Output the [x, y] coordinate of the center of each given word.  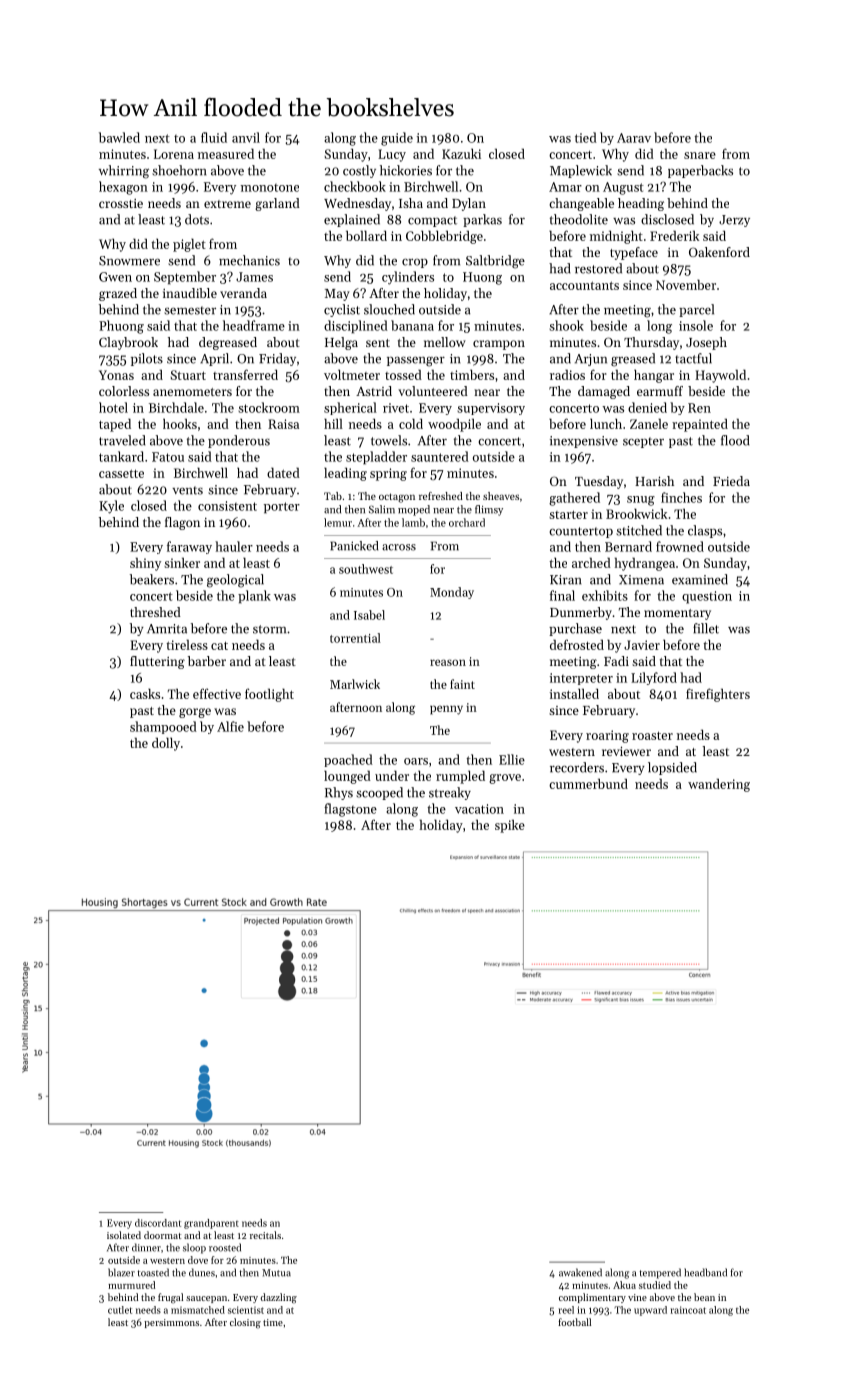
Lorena [174, 154]
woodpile [454, 425]
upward [650, 1311]
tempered [660, 1273]
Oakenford [719, 252]
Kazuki [461, 153]
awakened [580, 1272]
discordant [158, 1223]
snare [700, 155]
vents [187, 490]
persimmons [171, 1323]
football [574, 1322]
